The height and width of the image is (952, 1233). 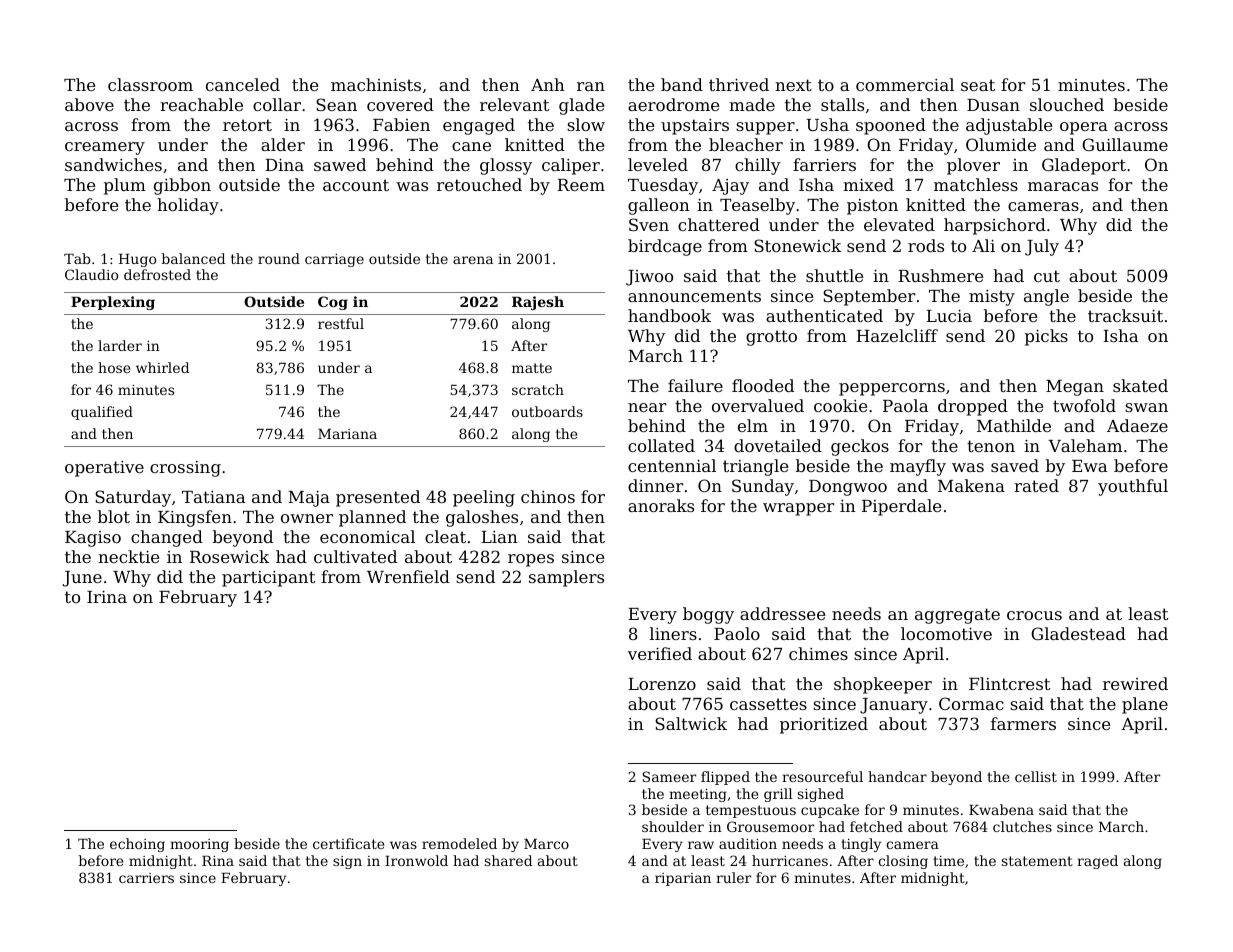 I want to click on Guillaume, so click(x=1125, y=144).
